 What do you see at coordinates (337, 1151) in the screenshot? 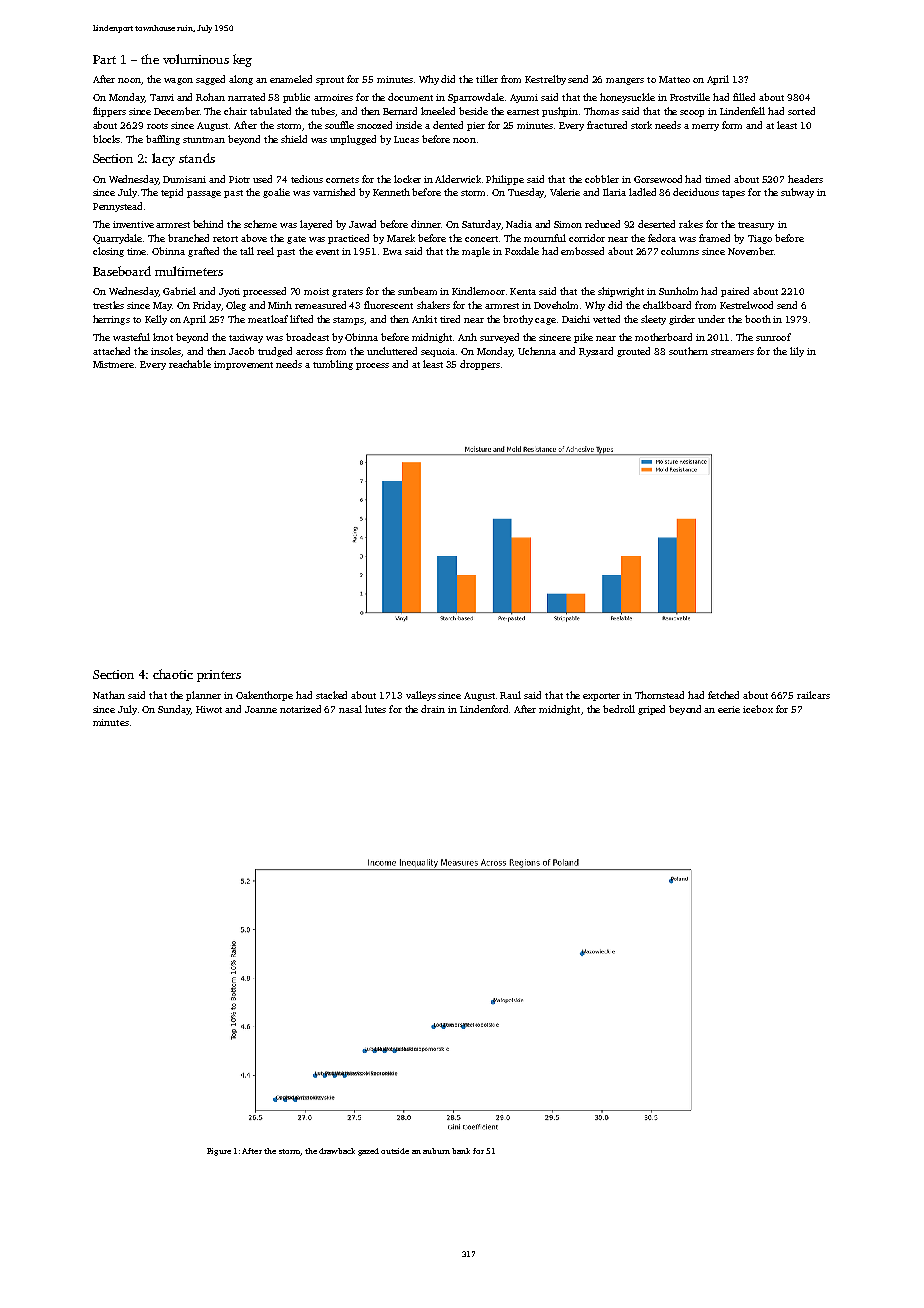
I see `drawback` at bounding box center [337, 1151].
